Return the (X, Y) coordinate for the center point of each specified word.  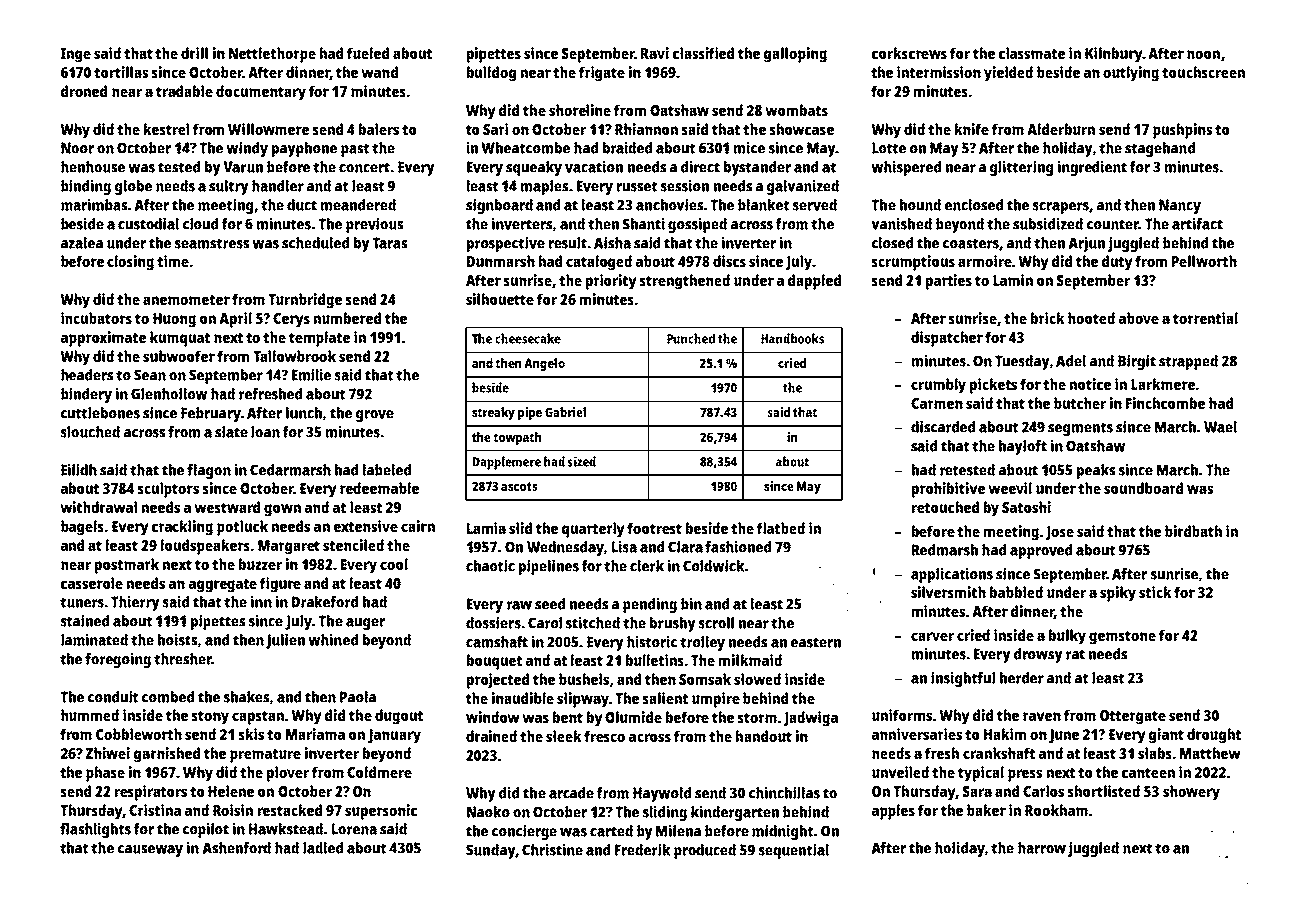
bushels (584, 679)
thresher (183, 659)
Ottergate (1133, 717)
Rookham (1056, 810)
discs (729, 261)
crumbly (938, 386)
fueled (368, 53)
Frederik (643, 849)
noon (1203, 54)
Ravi (655, 53)
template (319, 339)
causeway (150, 851)
